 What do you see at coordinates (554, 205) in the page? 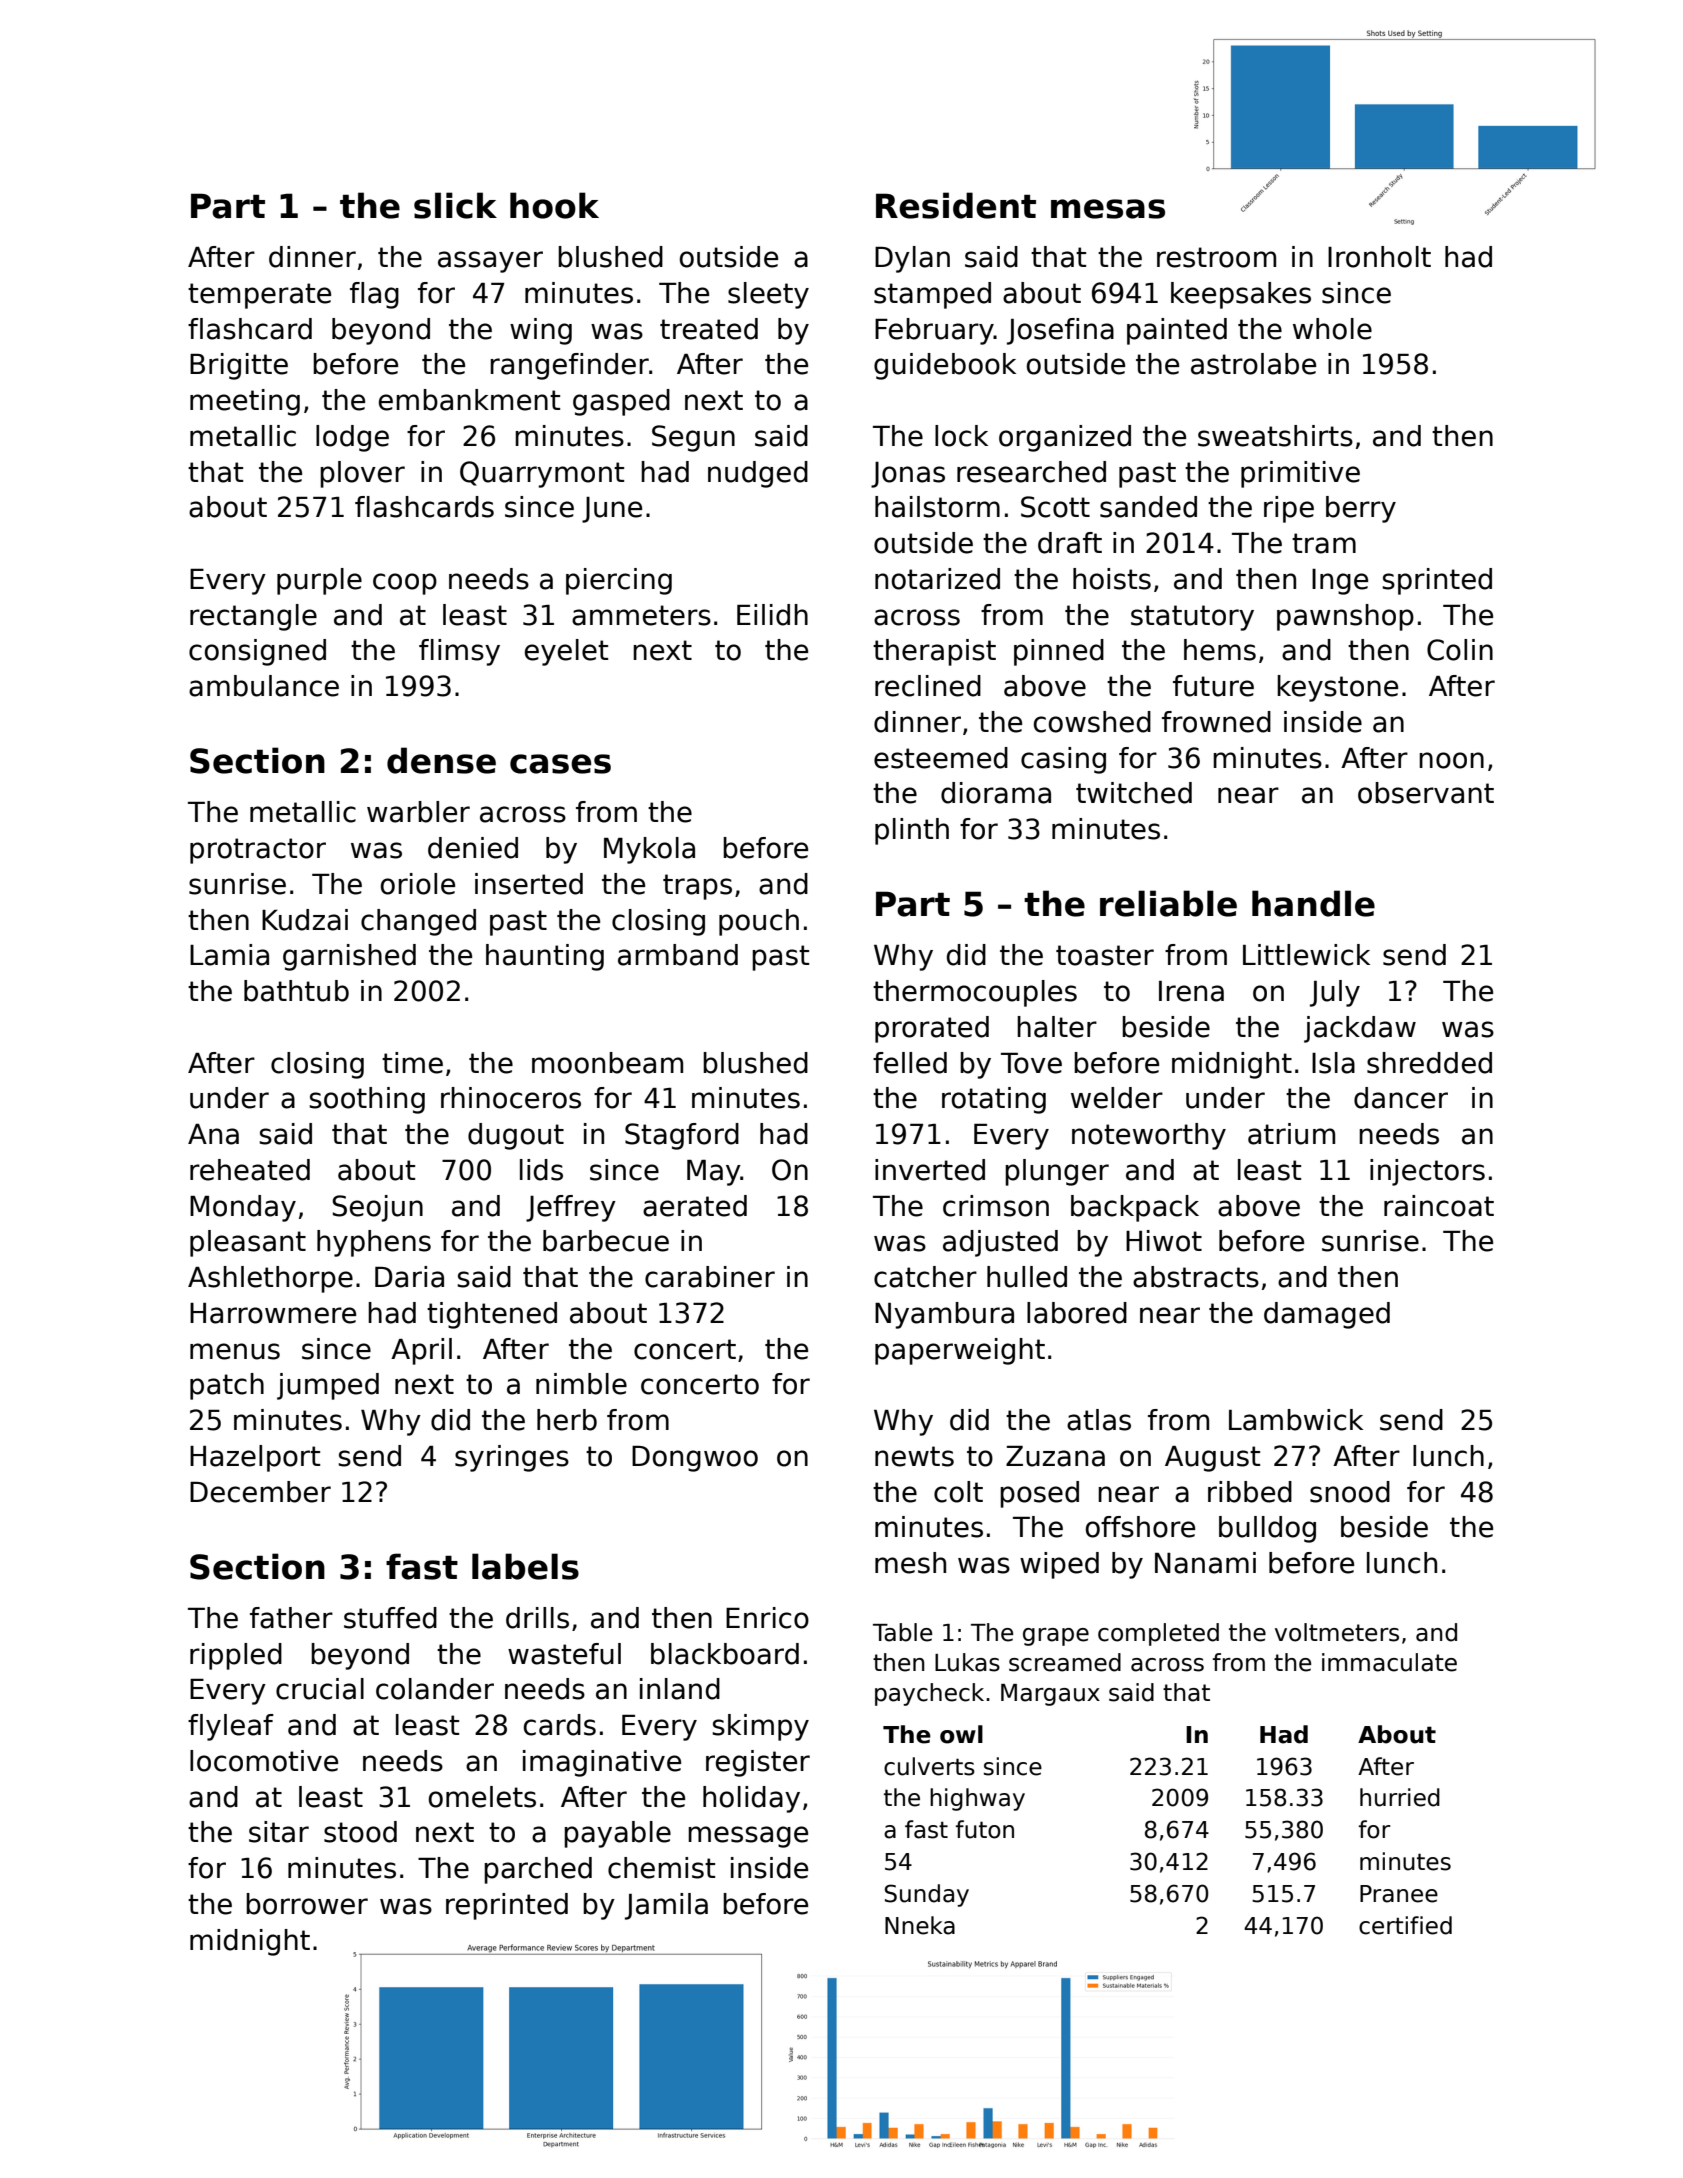
I see `hook` at bounding box center [554, 205].
